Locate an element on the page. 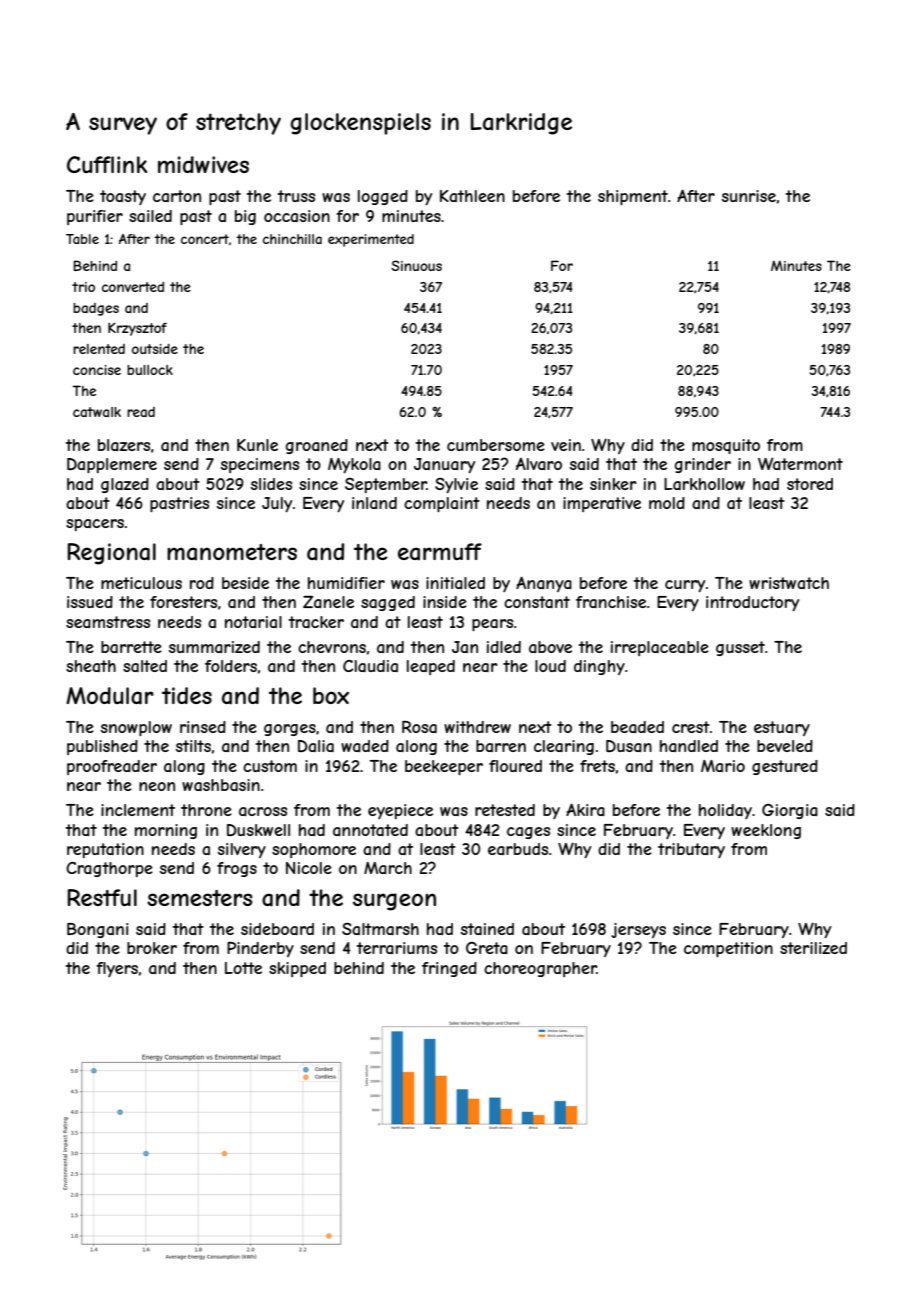  mosquito is located at coordinates (726, 446).
